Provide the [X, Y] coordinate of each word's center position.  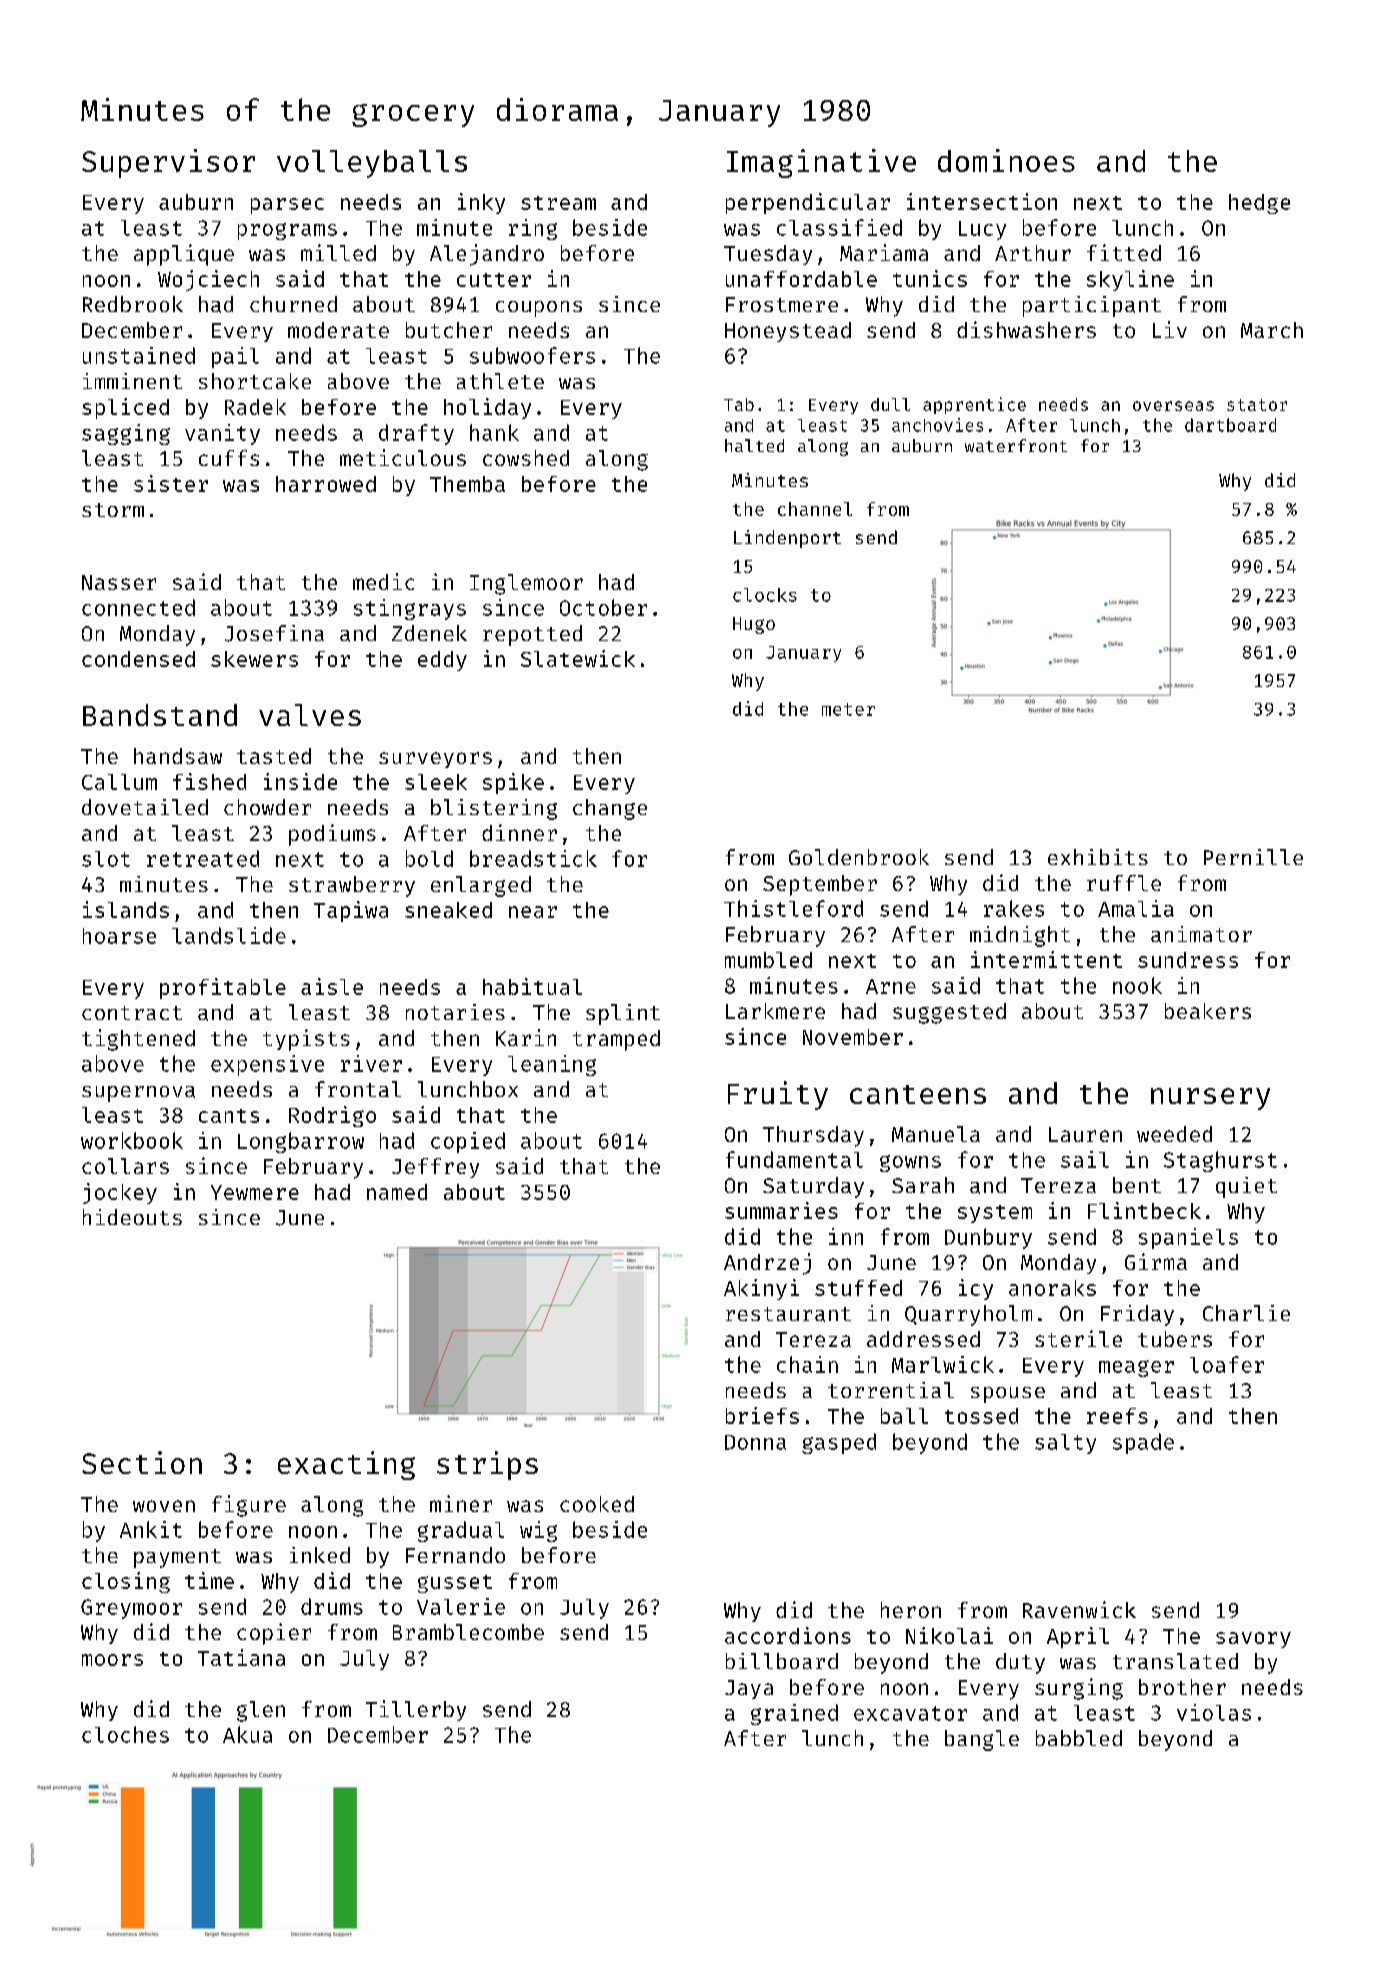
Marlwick [943, 1364]
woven [164, 1506]
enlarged [481, 886]
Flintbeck [1144, 1210]
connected [138, 607]
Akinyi [761, 1289]
